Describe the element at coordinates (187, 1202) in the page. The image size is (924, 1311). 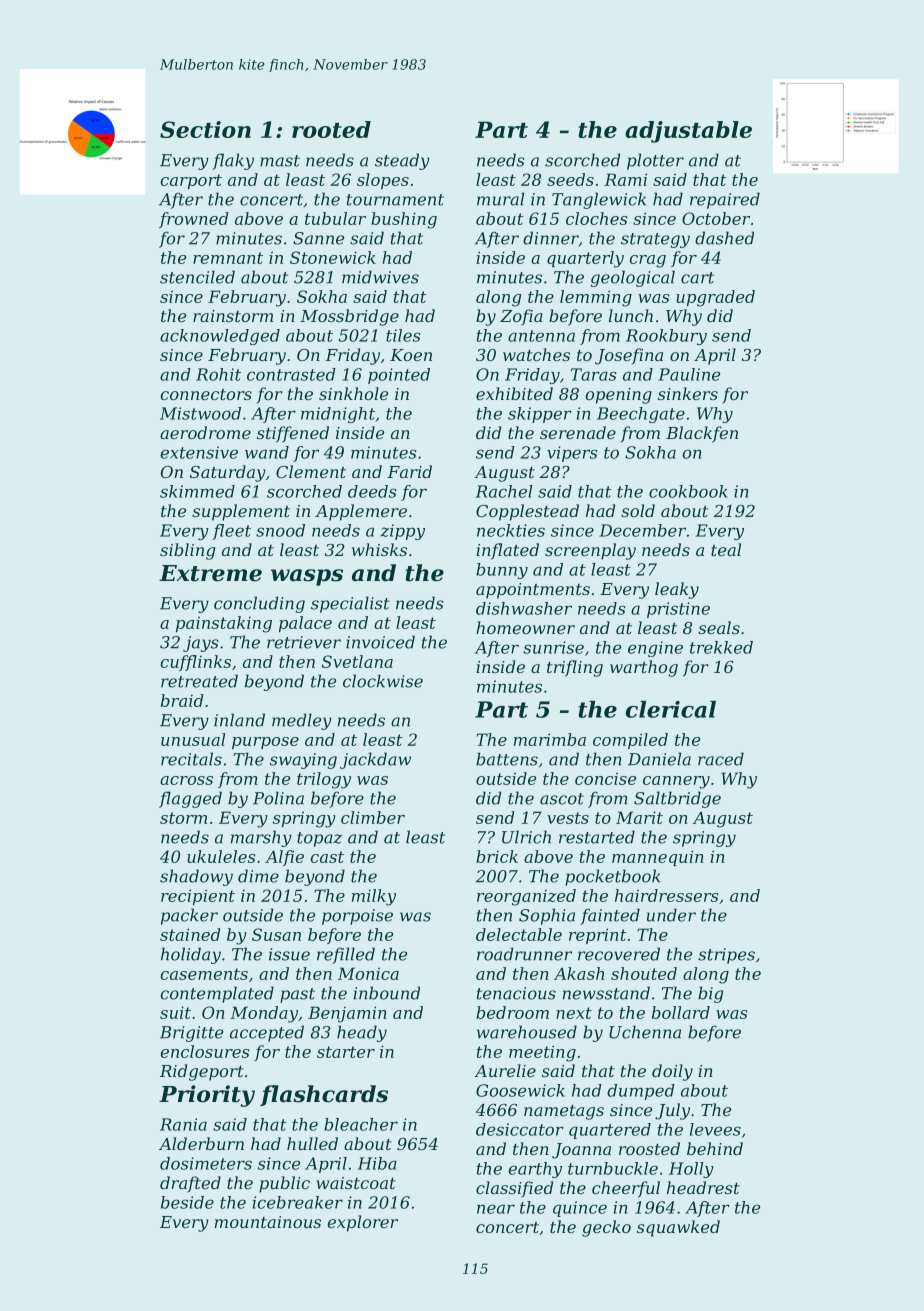
I see `beside` at that location.
